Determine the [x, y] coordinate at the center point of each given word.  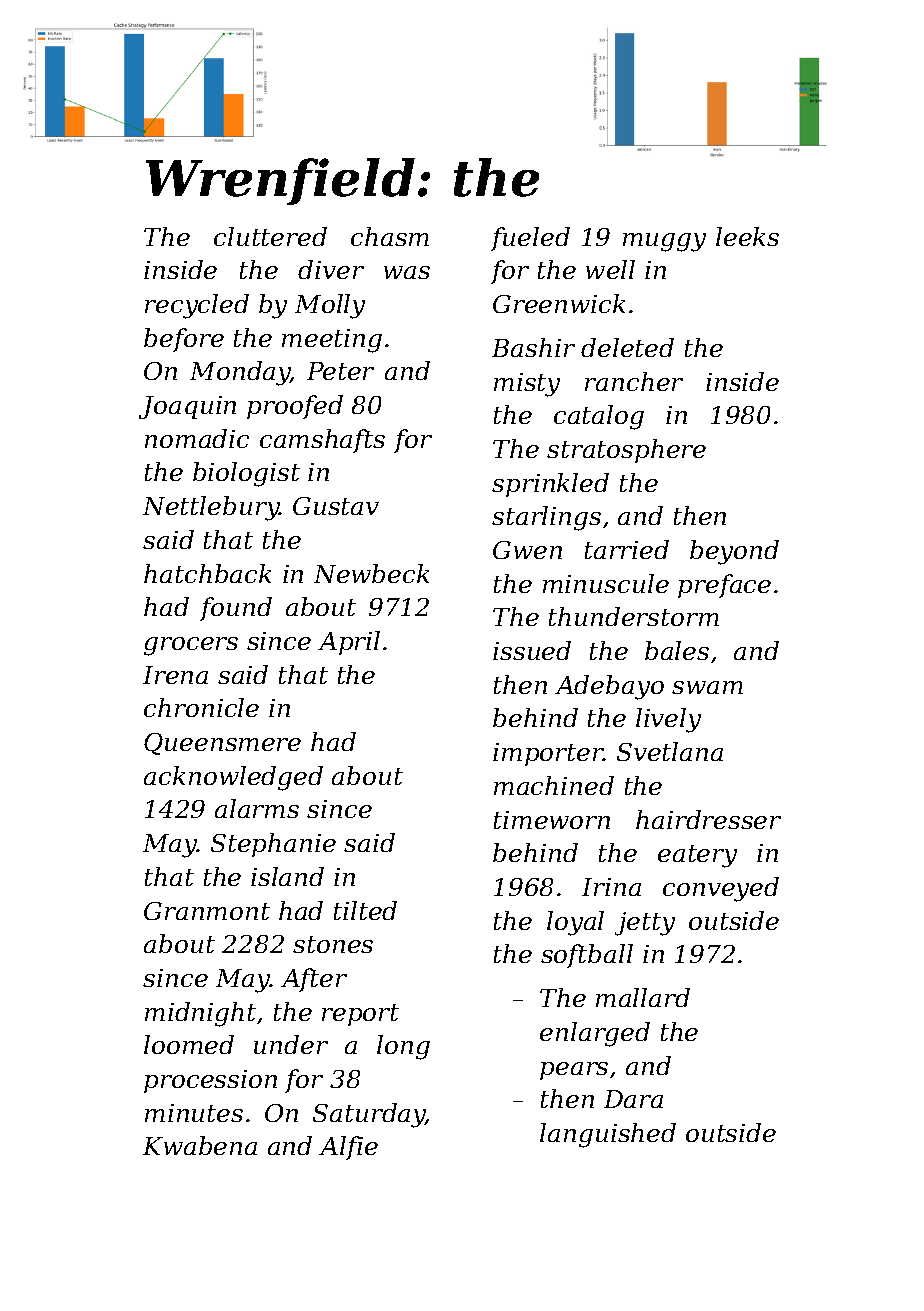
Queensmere [222, 744]
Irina [611, 887]
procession [210, 1081]
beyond [734, 552]
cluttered [270, 236]
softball [587, 956]
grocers [191, 646]
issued [532, 650]
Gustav [336, 506]
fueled [530, 239]
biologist [246, 474]
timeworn [552, 820]
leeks [747, 236]
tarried [627, 549]
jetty [645, 924]
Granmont [207, 911]
